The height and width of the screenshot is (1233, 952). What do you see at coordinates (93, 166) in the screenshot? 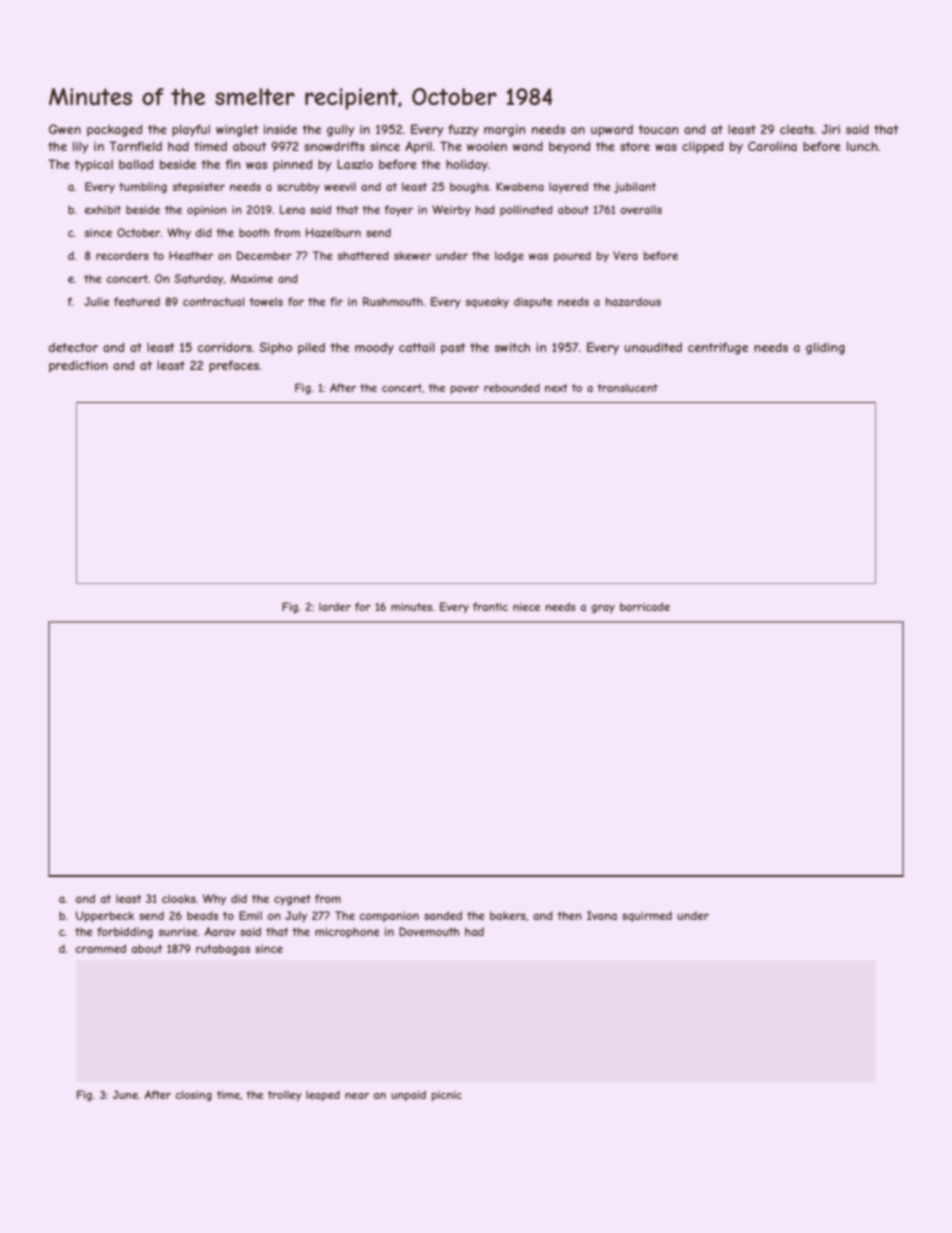
I see `typical` at bounding box center [93, 166].
